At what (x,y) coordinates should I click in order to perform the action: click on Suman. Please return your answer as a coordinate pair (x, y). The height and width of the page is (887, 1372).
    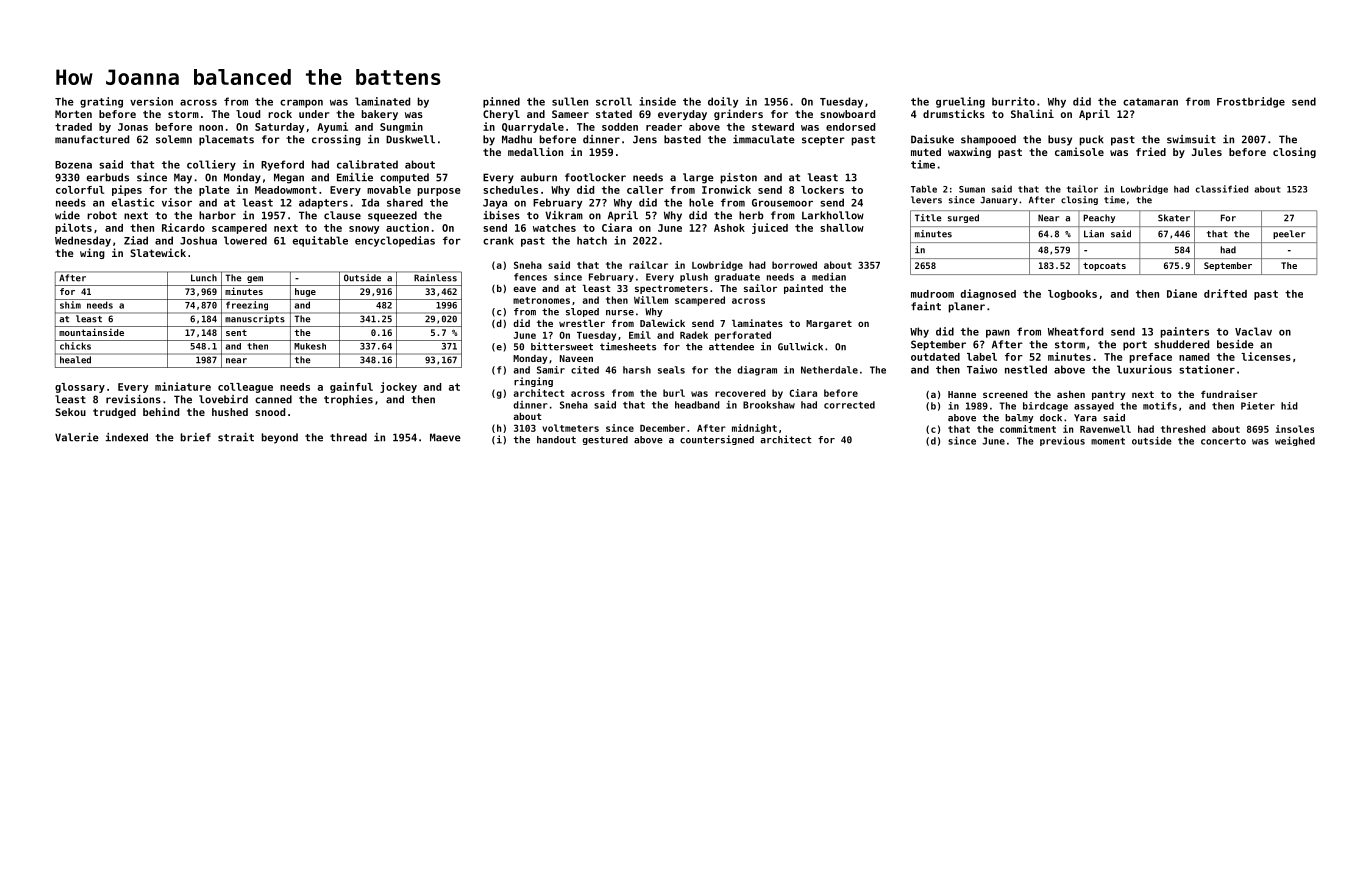
    Looking at the image, I should click on (972, 189).
